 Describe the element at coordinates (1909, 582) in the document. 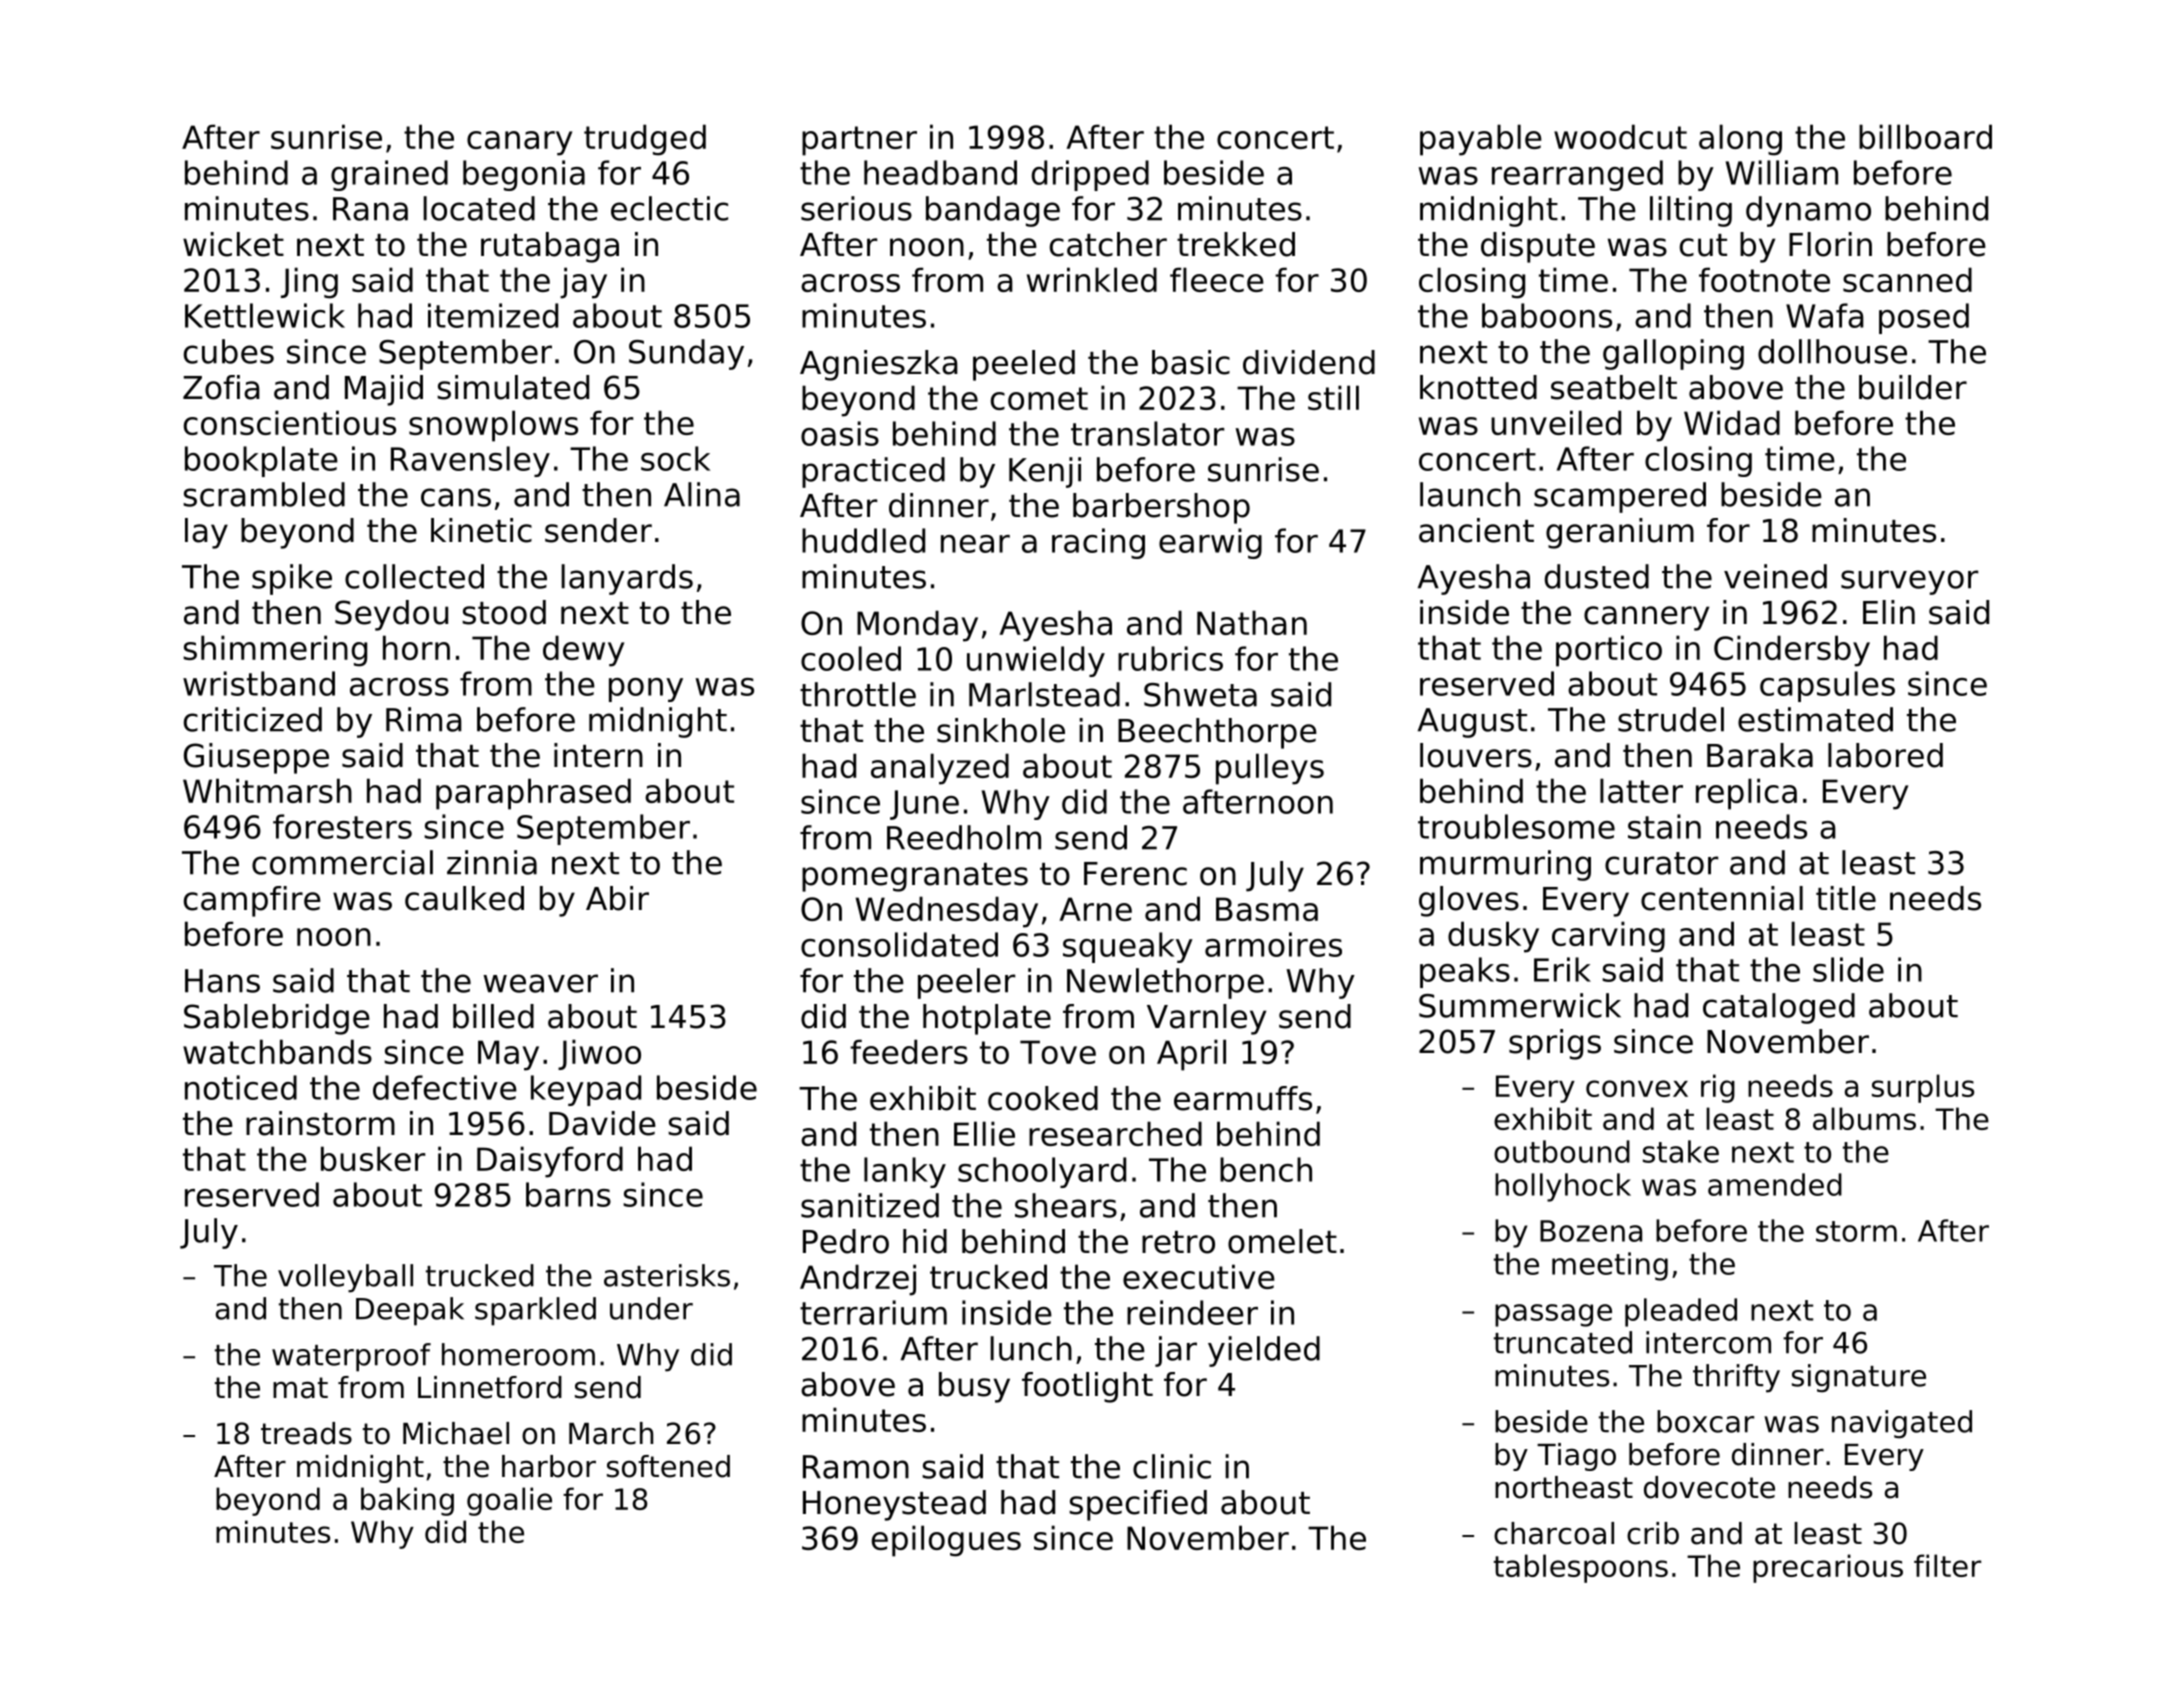

I see `surveyor` at that location.
